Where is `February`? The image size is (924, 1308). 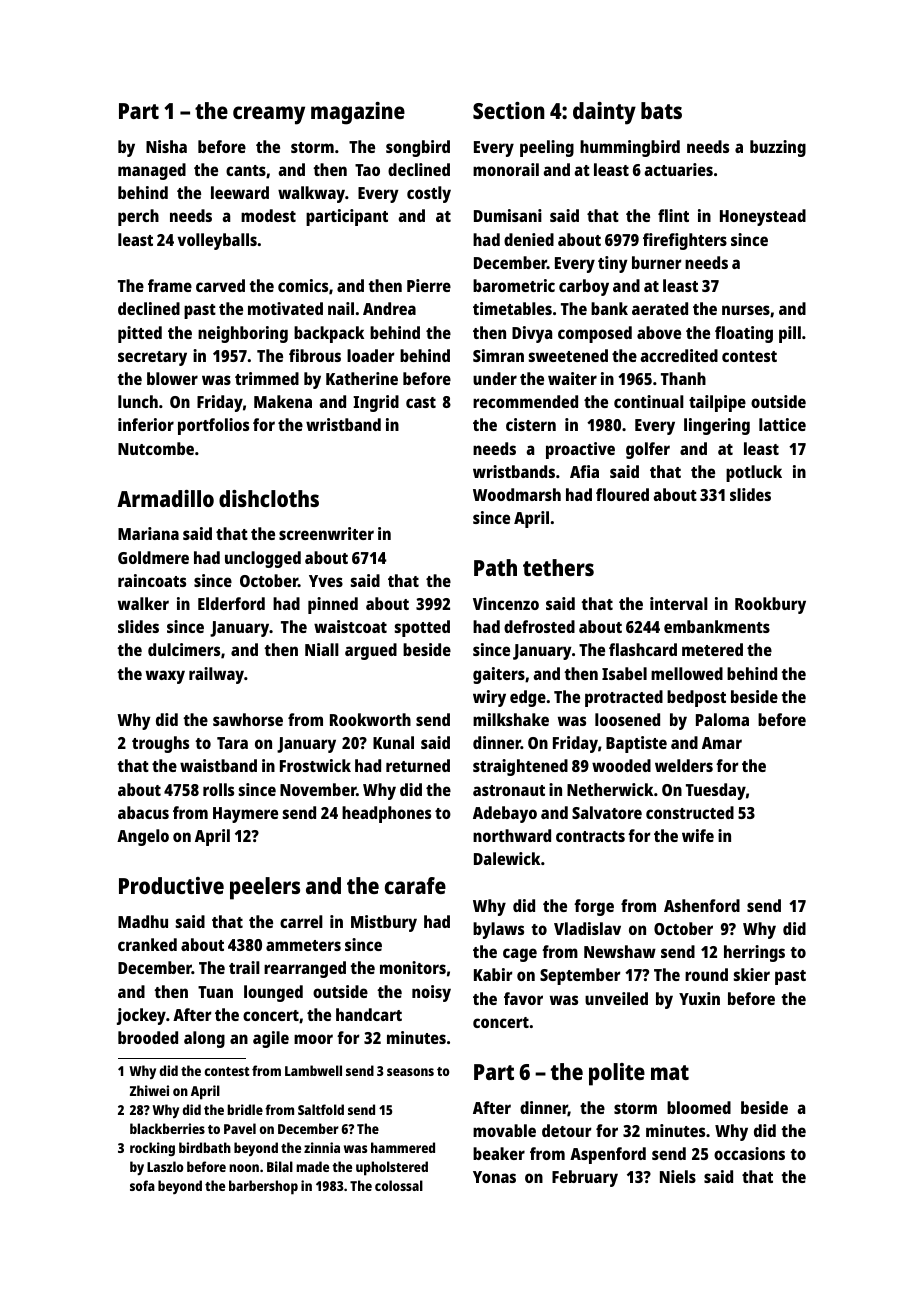 February is located at coordinates (585, 1178).
